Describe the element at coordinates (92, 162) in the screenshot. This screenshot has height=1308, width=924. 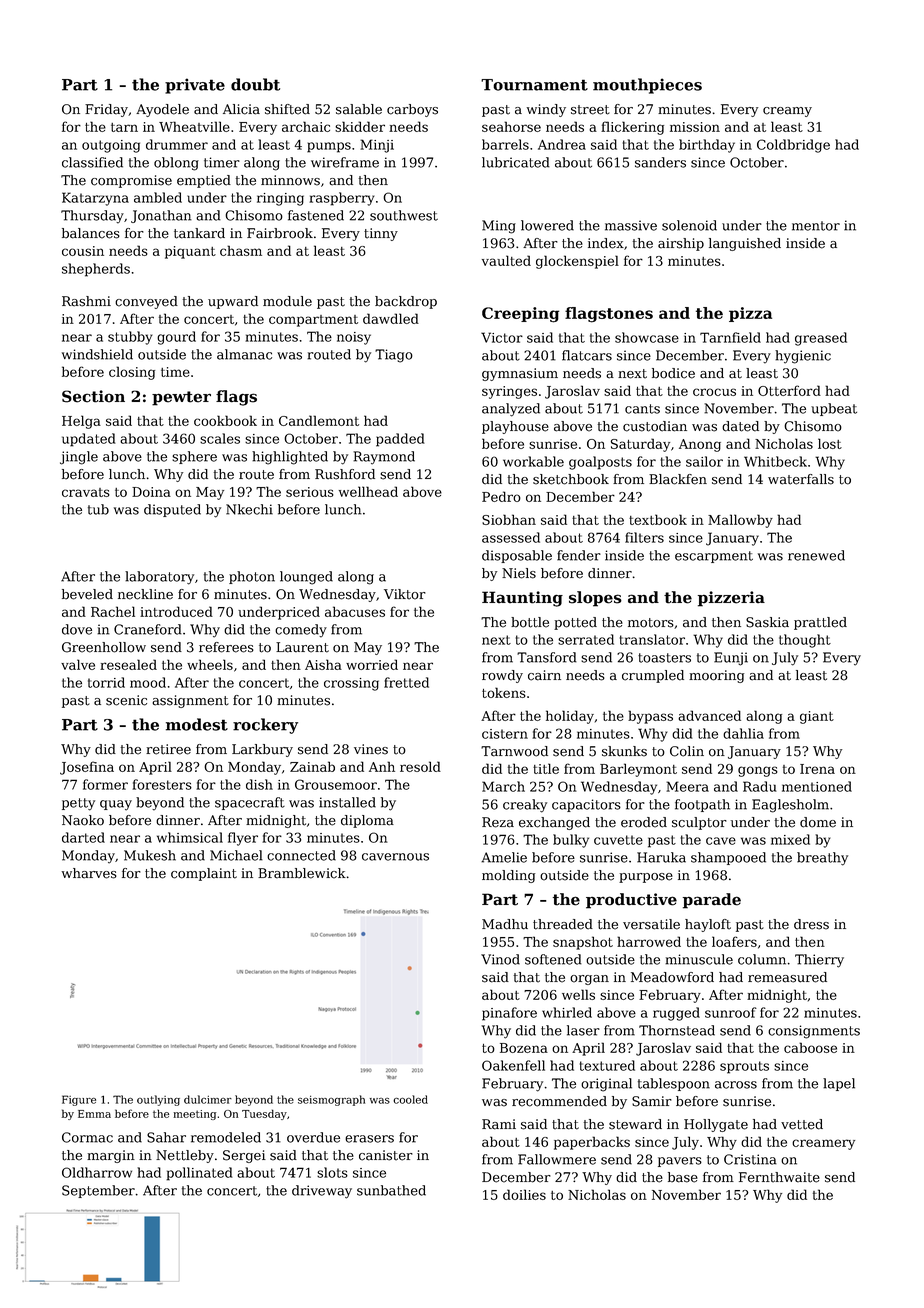
I see `classified` at that location.
